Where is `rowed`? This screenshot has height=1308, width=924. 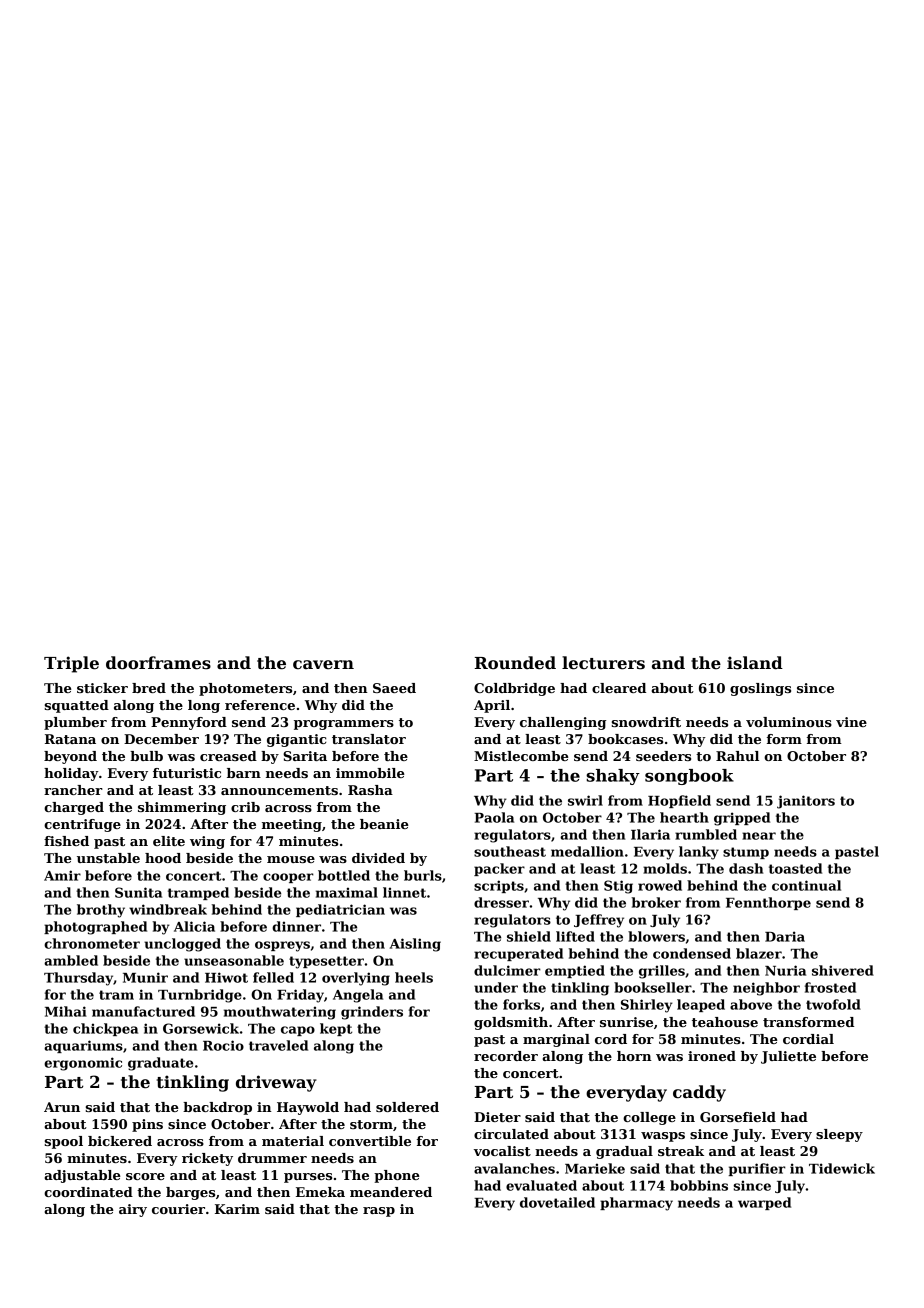
rowed is located at coordinates (660, 885).
